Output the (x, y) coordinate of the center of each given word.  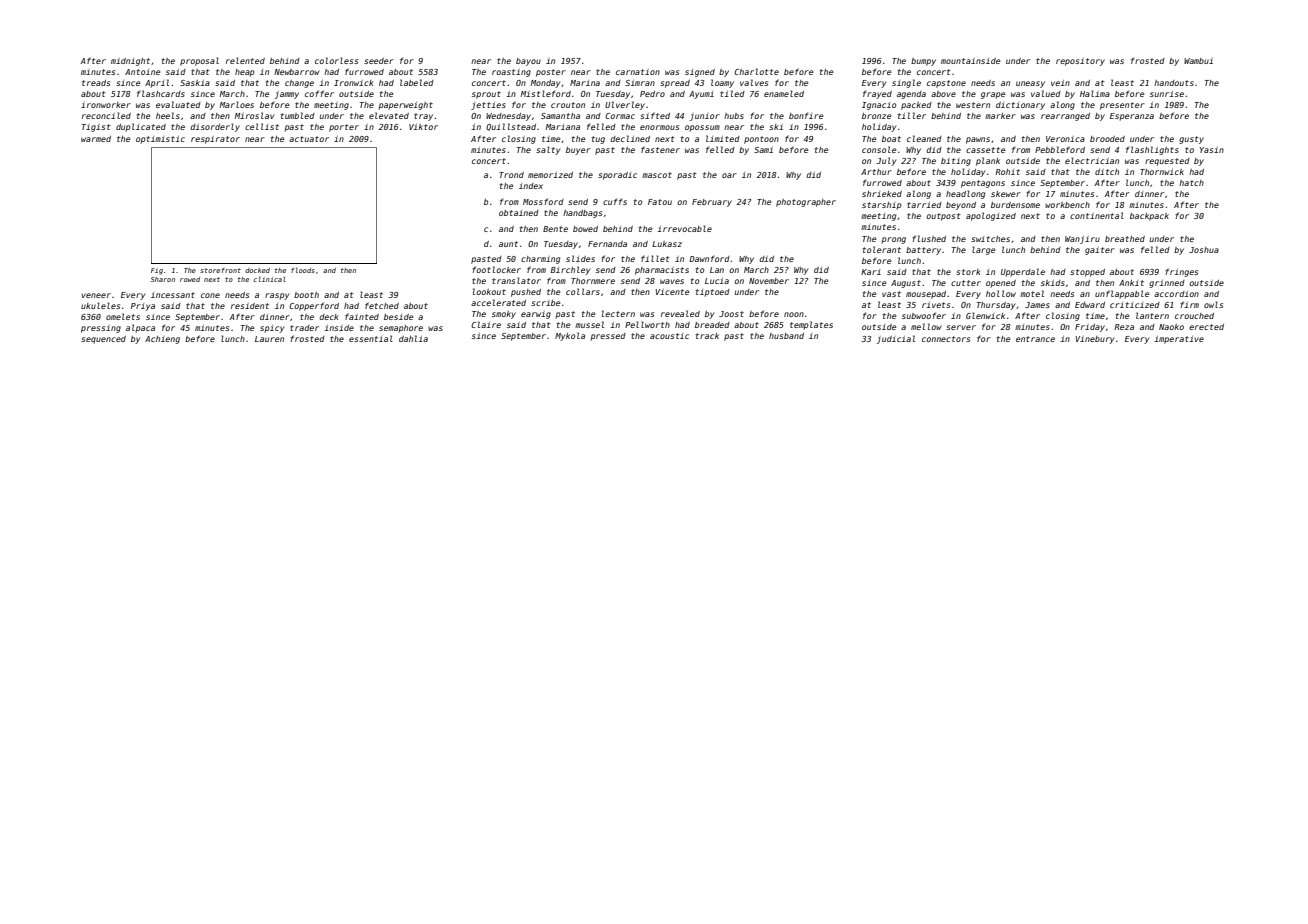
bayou (528, 62)
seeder (379, 61)
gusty (1191, 140)
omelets (123, 316)
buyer (578, 151)
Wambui (1198, 61)
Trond (511, 175)
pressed (608, 337)
